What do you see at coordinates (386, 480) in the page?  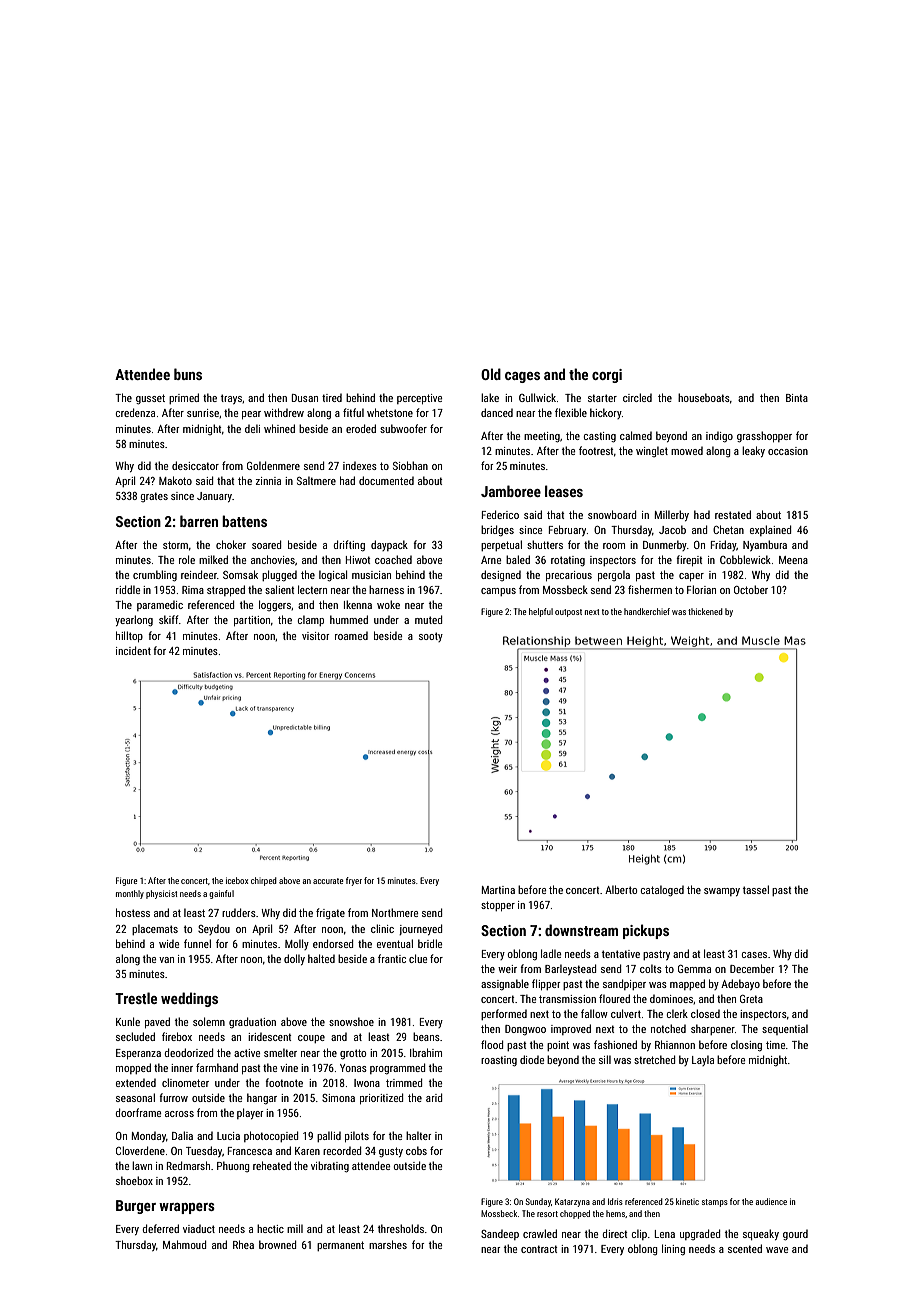 I see `documented` at bounding box center [386, 480].
